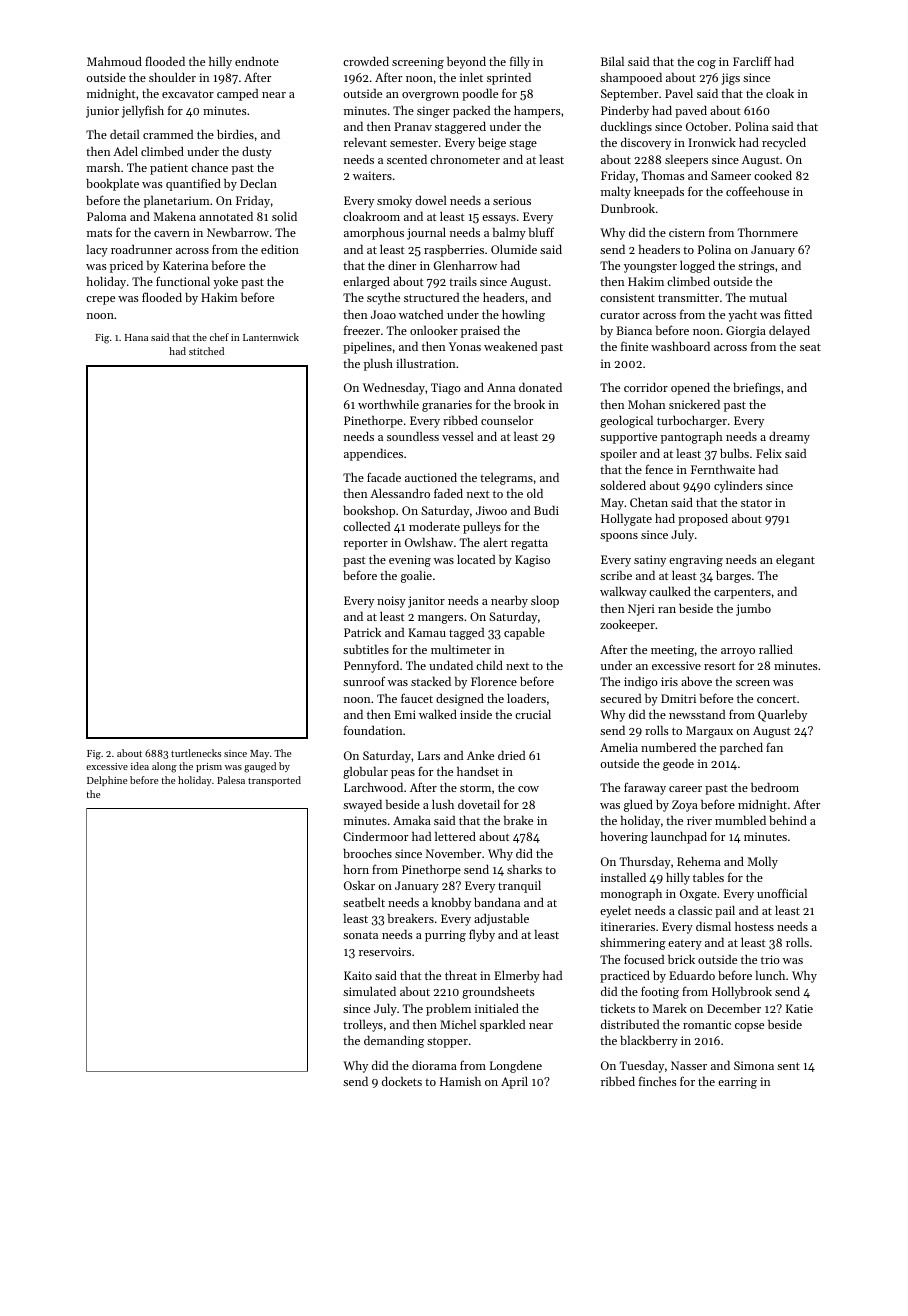 The image size is (908, 1316). What do you see at coordinates (274, 781) in the image?
I see `transported` at bounding box center [274, 781].
